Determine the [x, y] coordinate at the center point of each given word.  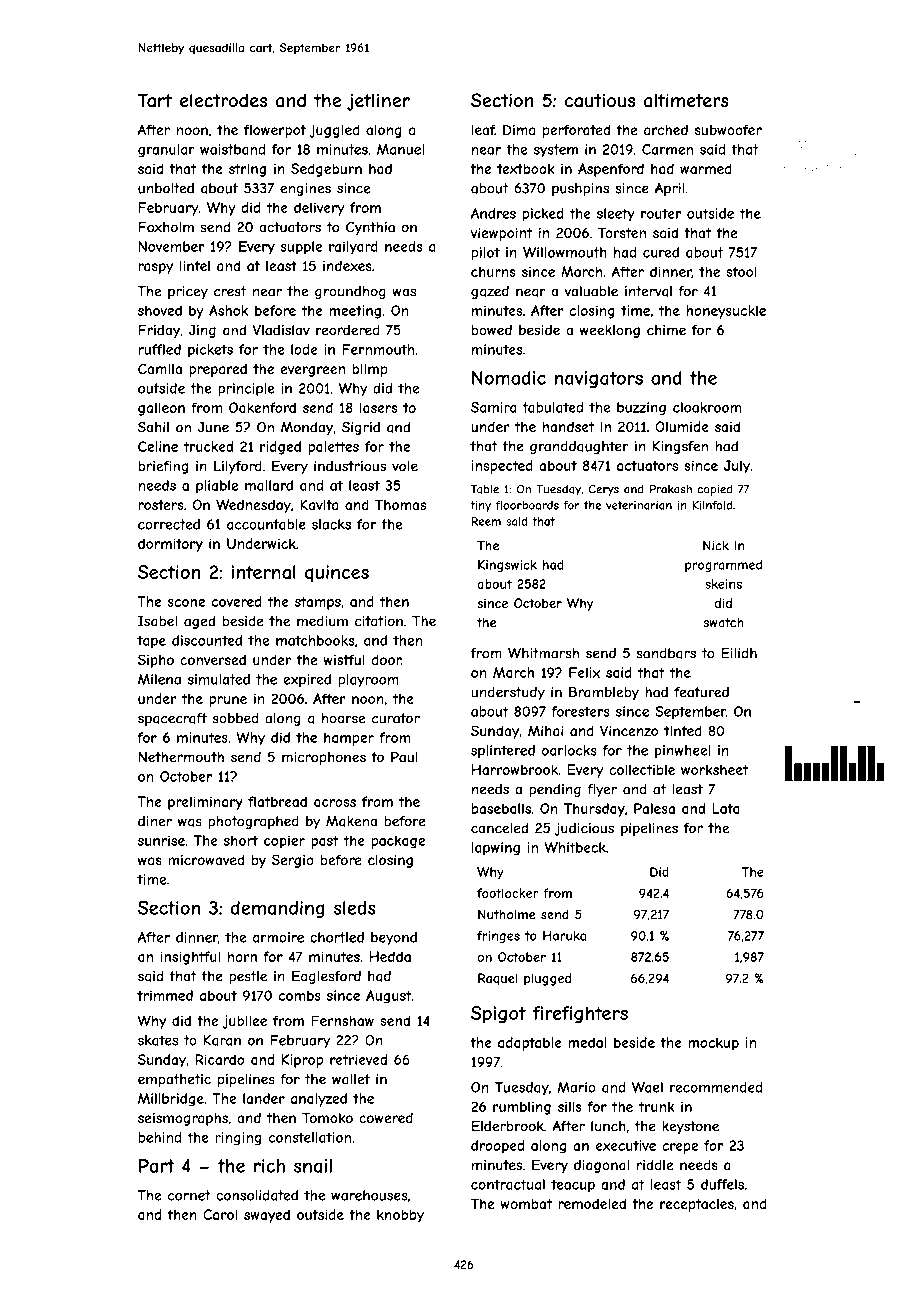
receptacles [697, 1205]
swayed [267, 1216]
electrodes [223, 100]
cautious [600, 100]
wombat [526, 1203]
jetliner [378, 102]
